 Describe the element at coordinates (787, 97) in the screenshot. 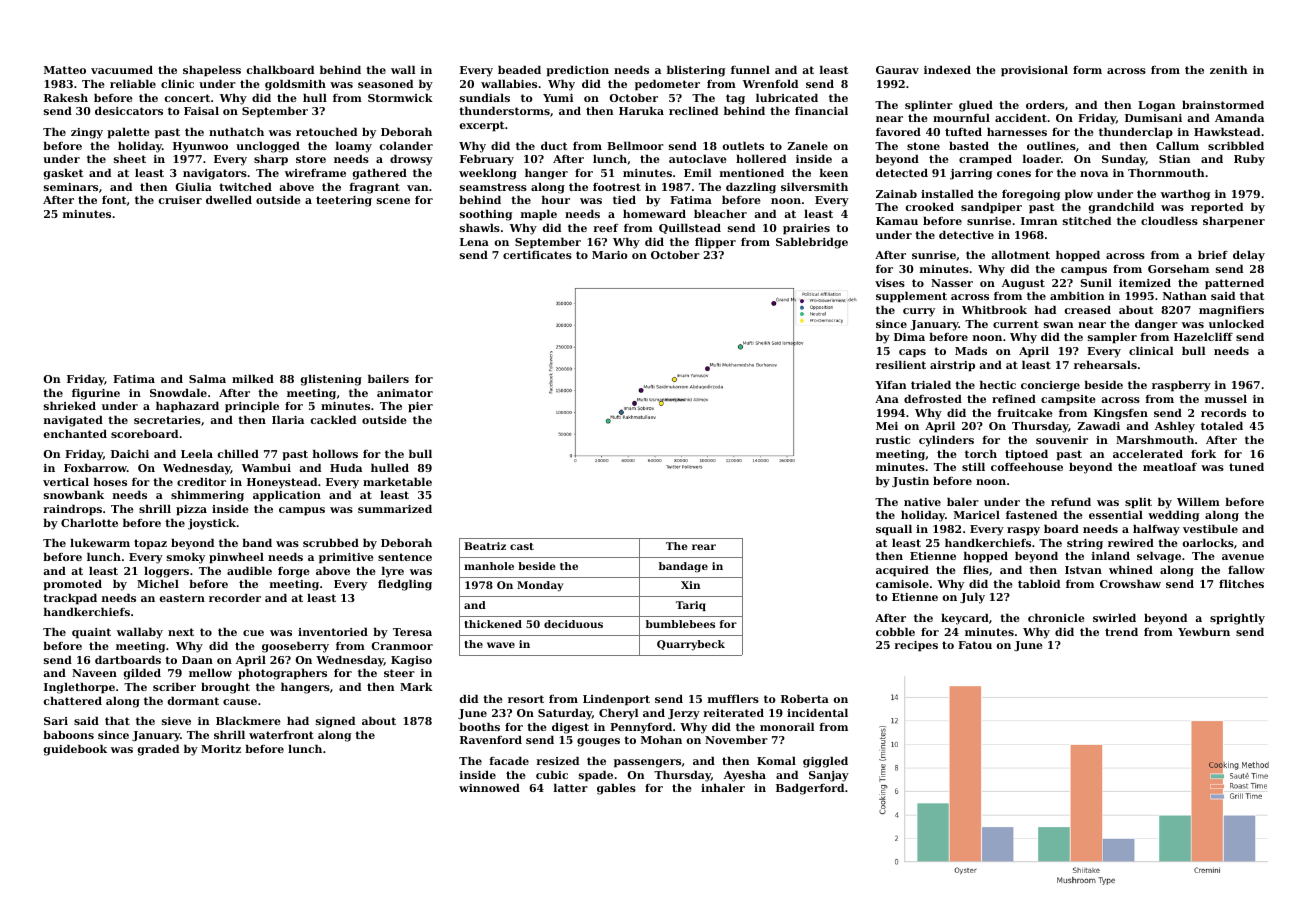

I see `lubricated` at that location.
